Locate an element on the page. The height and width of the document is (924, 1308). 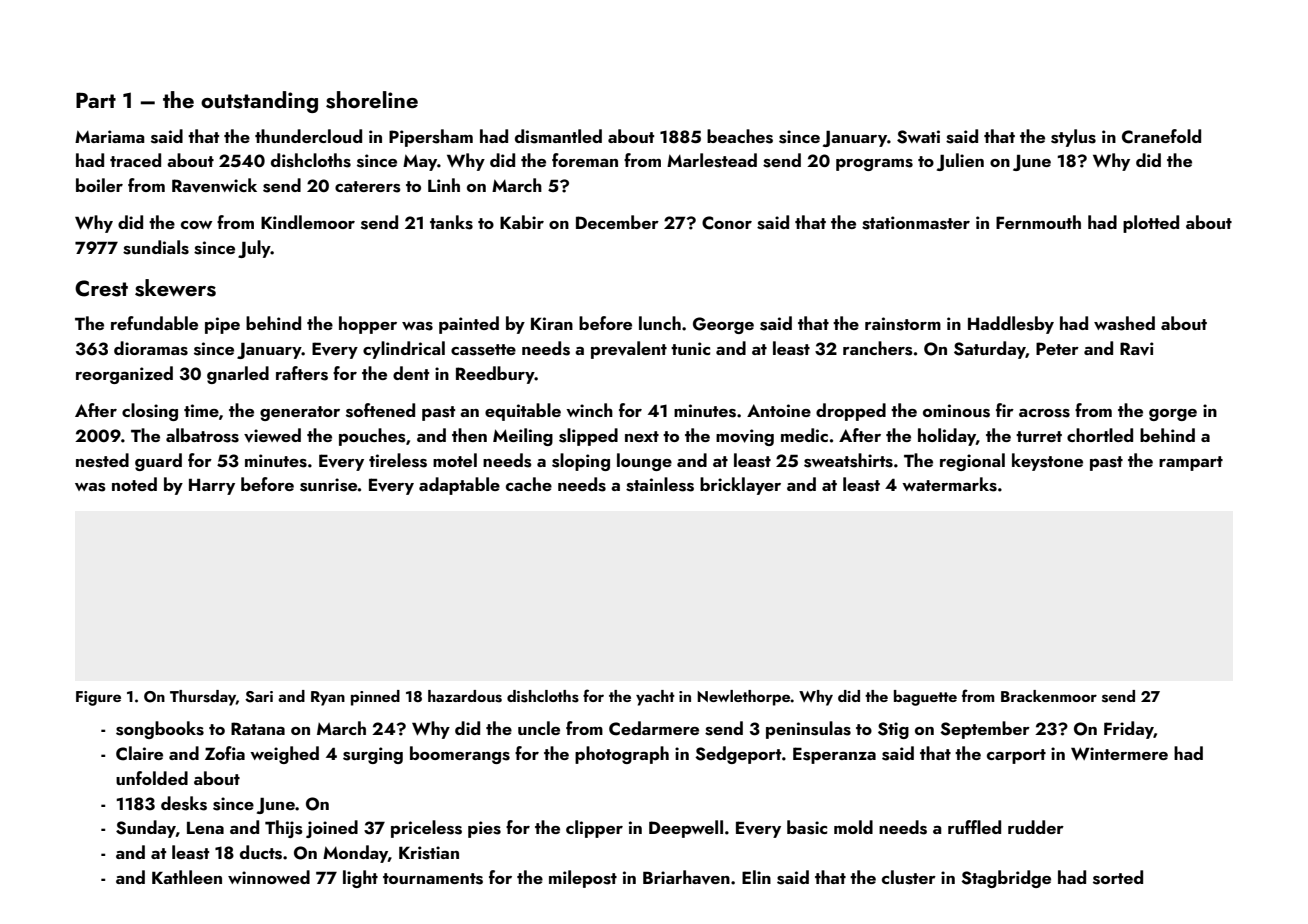
Figure is located at coordinates (98, 698).
